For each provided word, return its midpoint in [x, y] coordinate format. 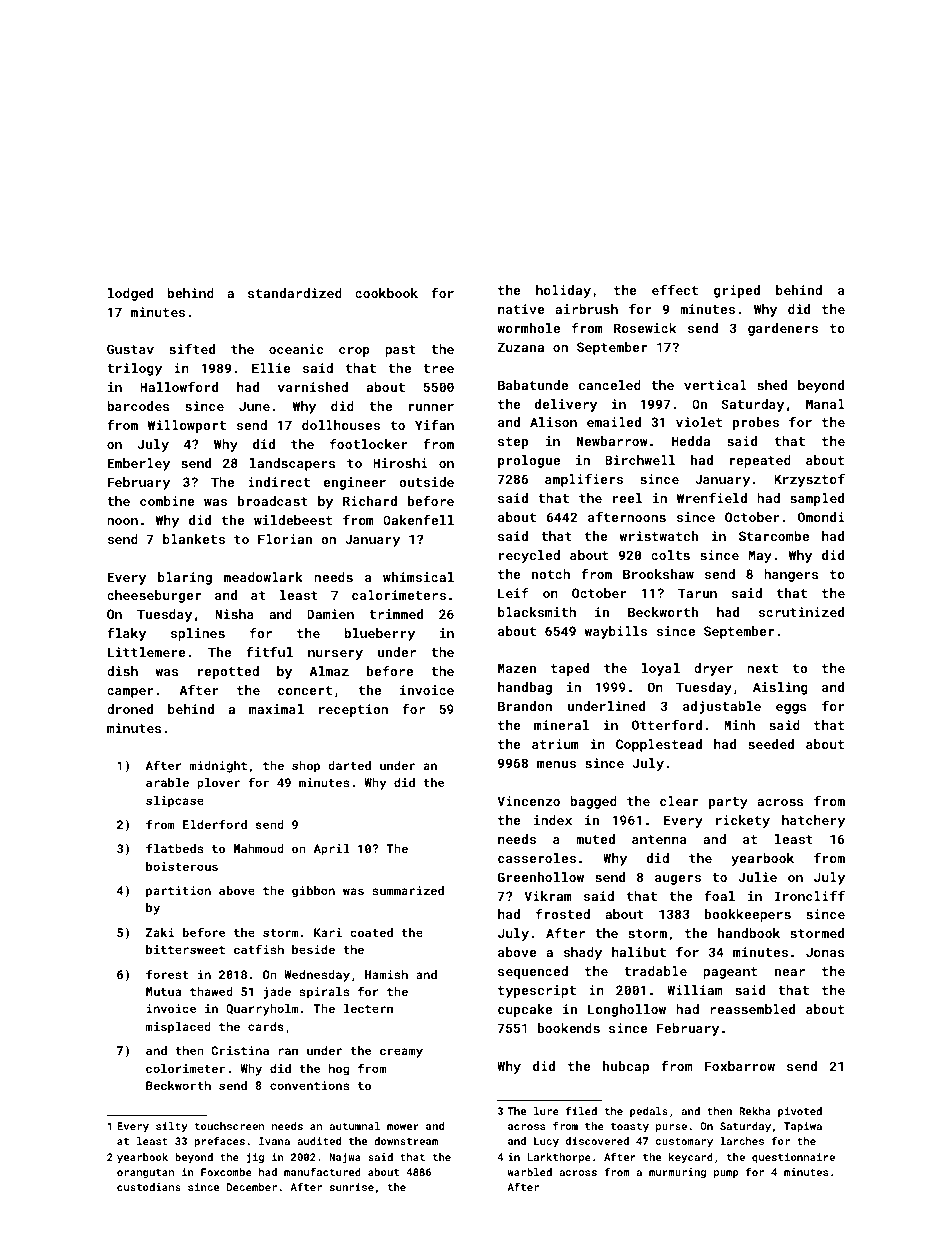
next [762, 668]
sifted [192, 349]
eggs [791, 709]
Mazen [517, 668]
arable [167, 782]
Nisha [234, 614]
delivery [566, 405]
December [252, 1187]
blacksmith [537, 612]
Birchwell [640, 460]
